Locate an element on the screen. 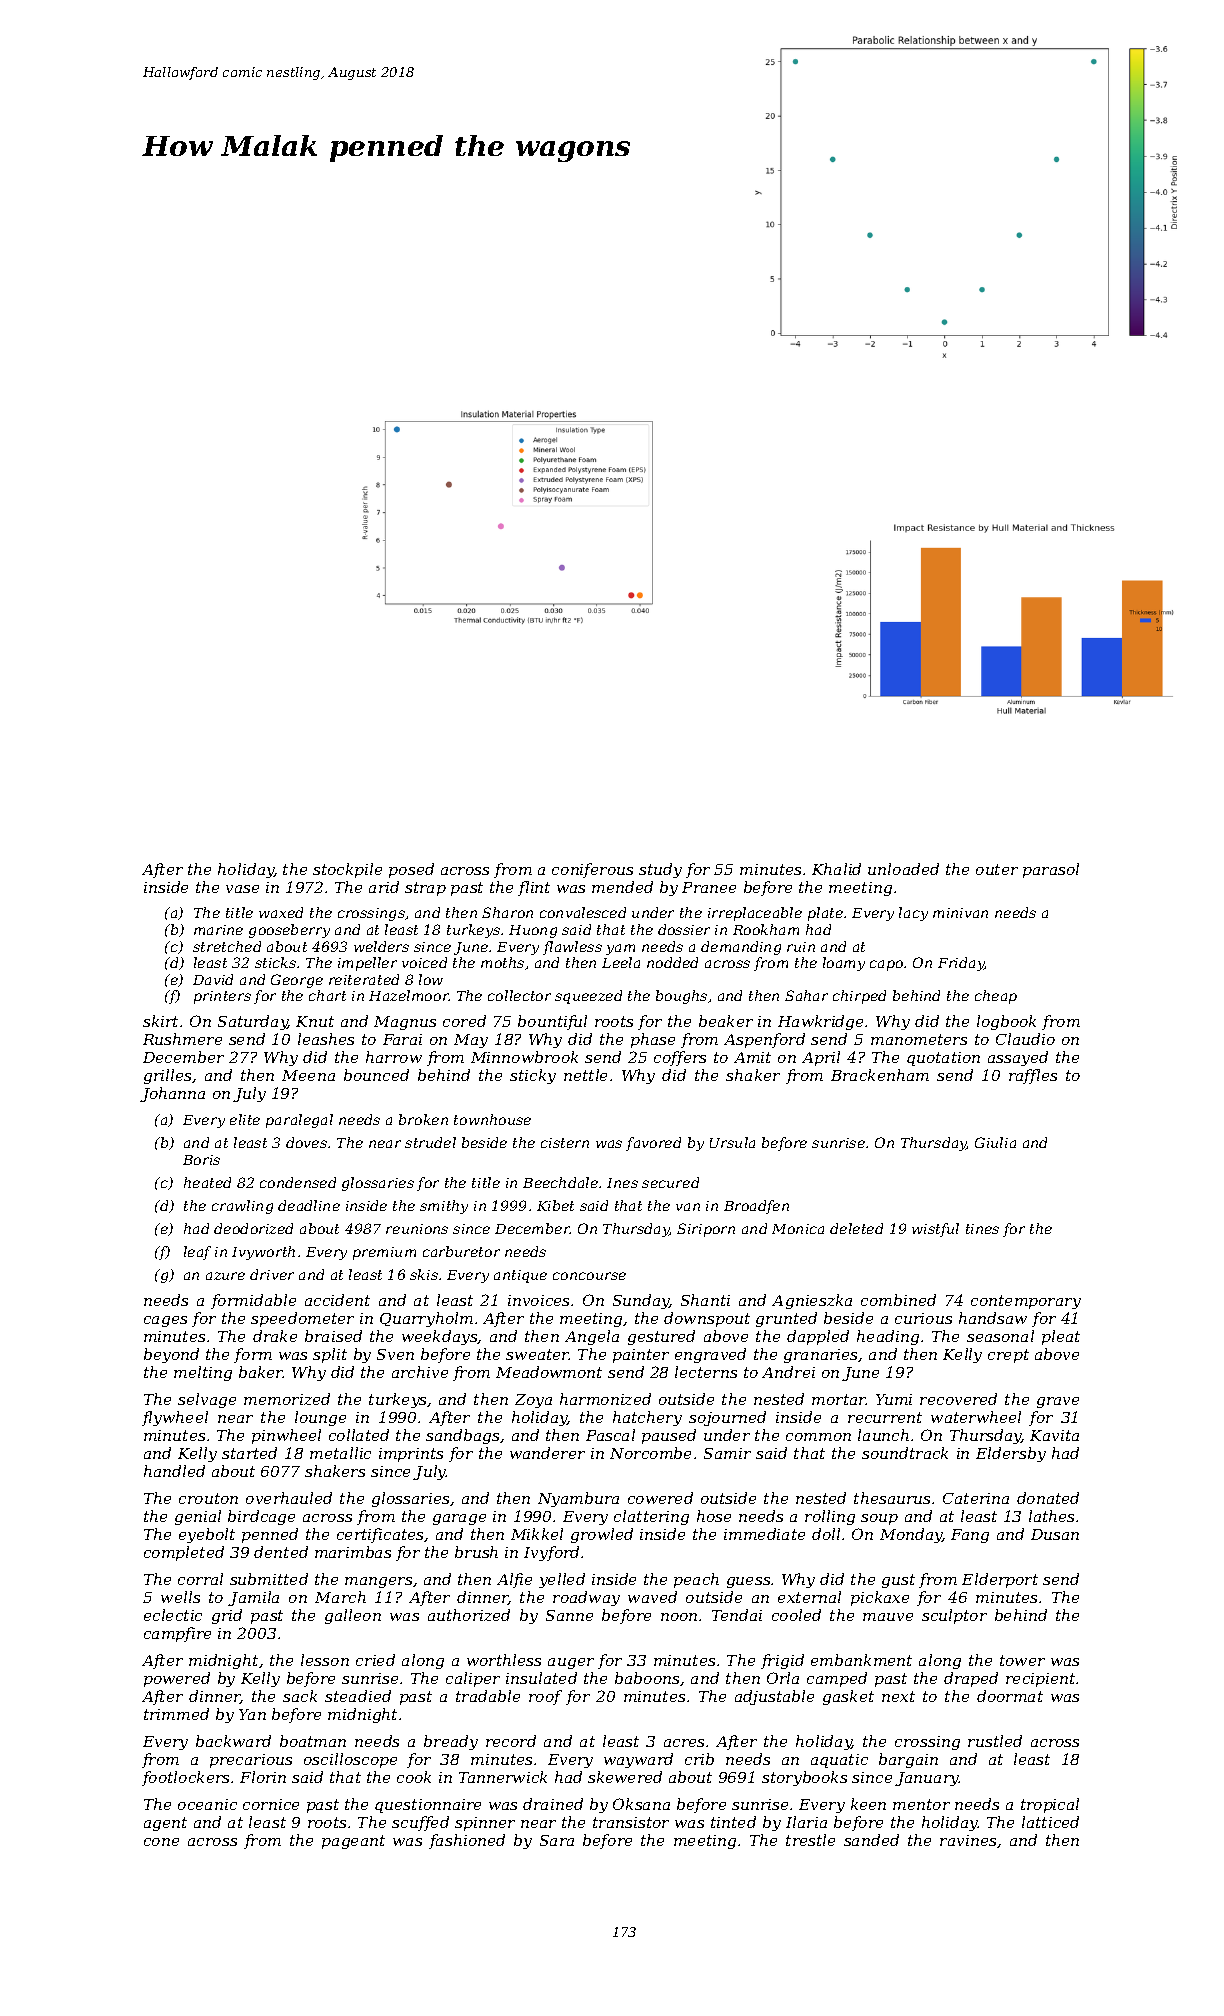 This screenshot has width=1224, height=2016. sack is located at coordinates (300, 1696).
